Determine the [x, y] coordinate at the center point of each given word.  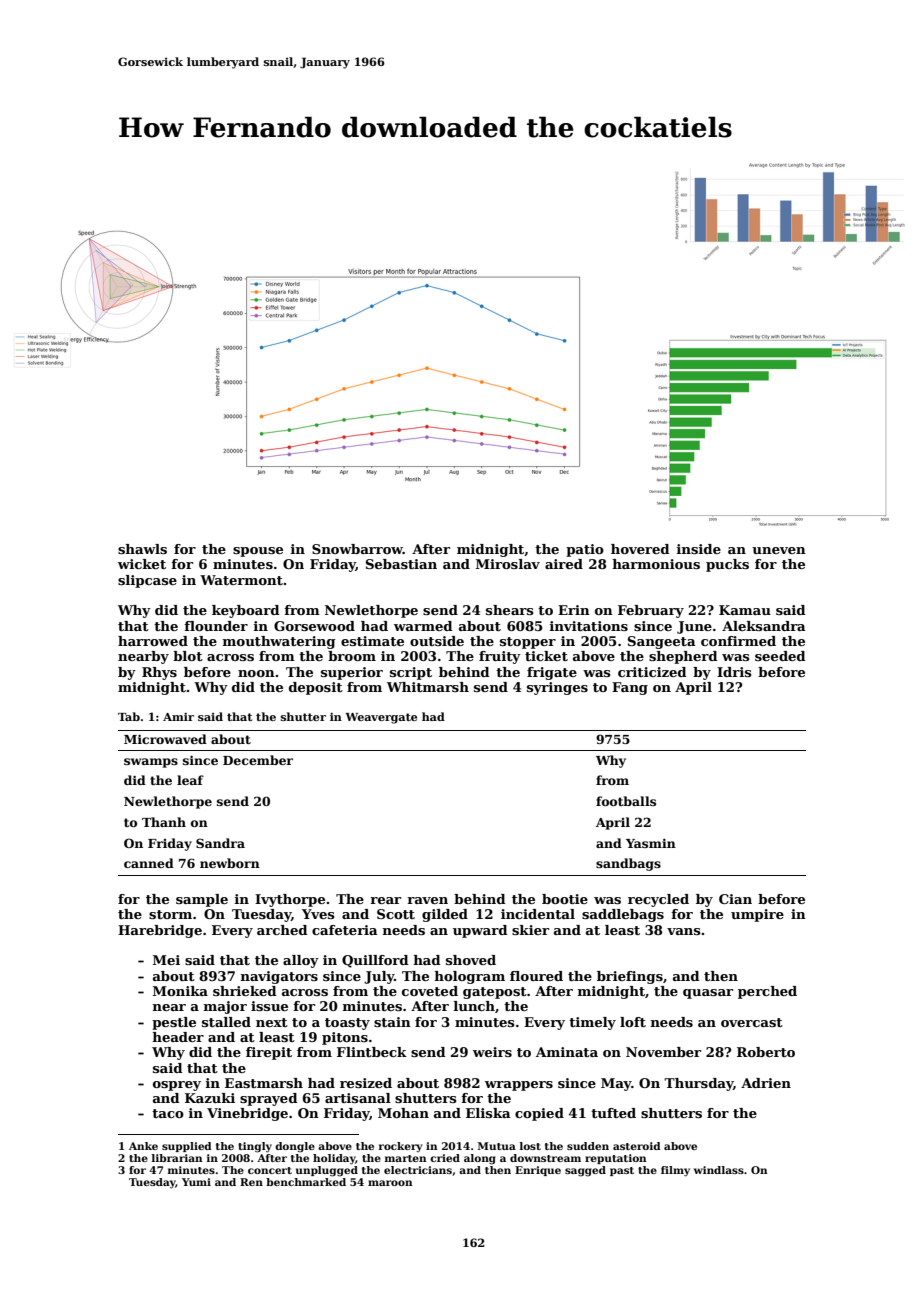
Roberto [766, 1052]
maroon [390, 1183]
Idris [734, 672]
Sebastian [401, 564]
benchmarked [306, 1182]
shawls [142, 549]
